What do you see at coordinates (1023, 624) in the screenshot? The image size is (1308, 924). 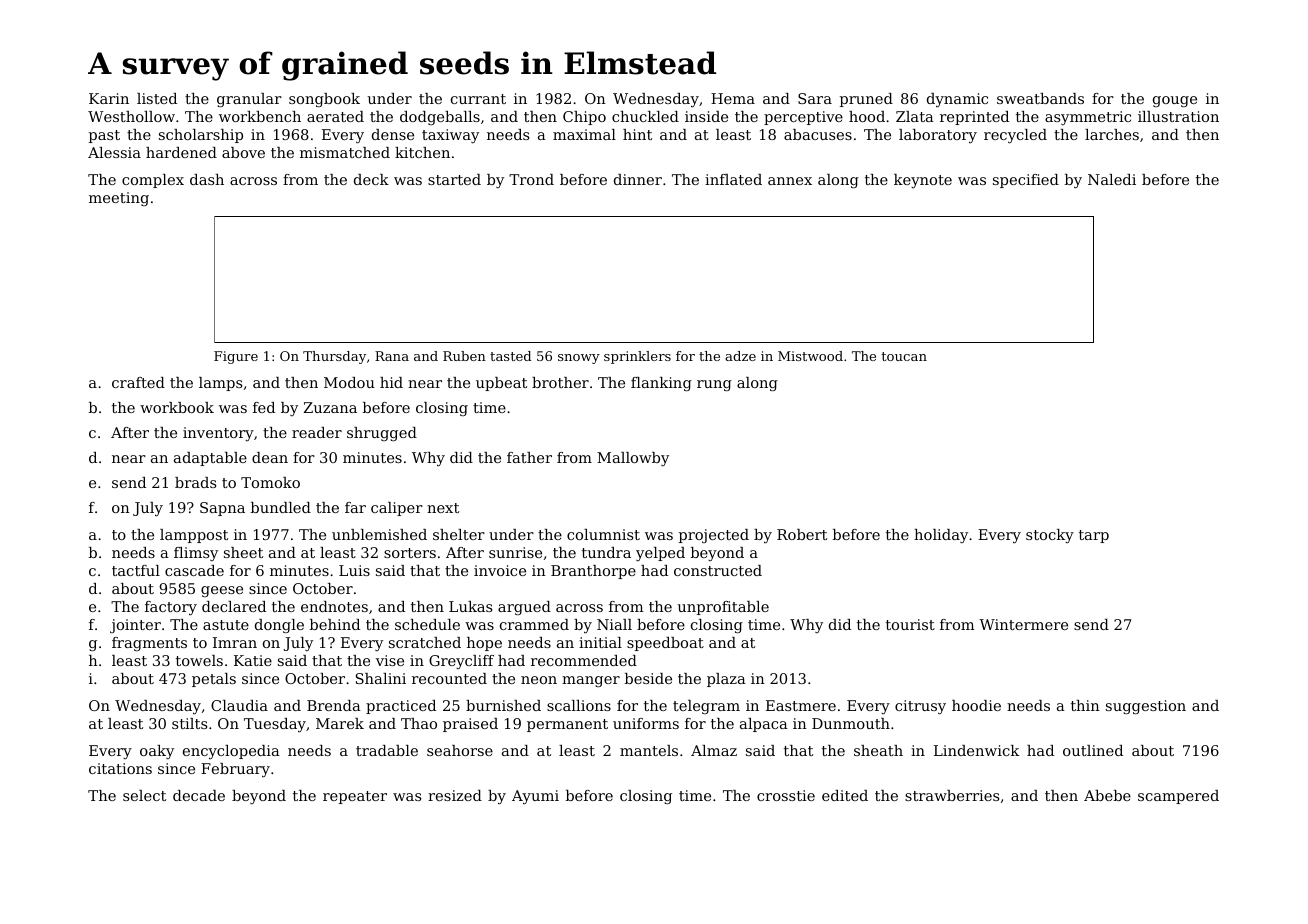 I see `Wintermere` at bounding box center [1023, 624].
